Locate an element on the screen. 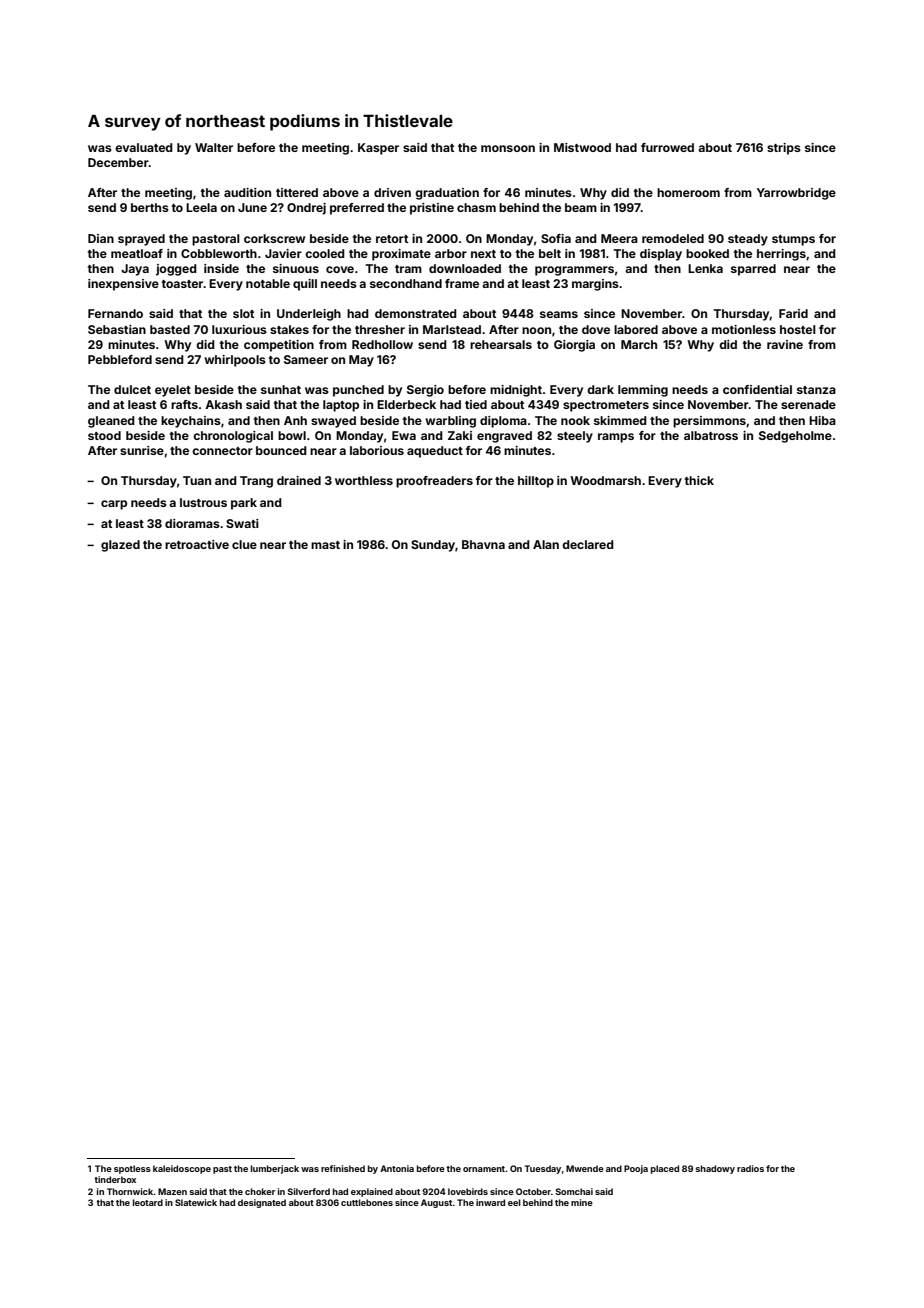  mast is located at coordinates (325, 545).
